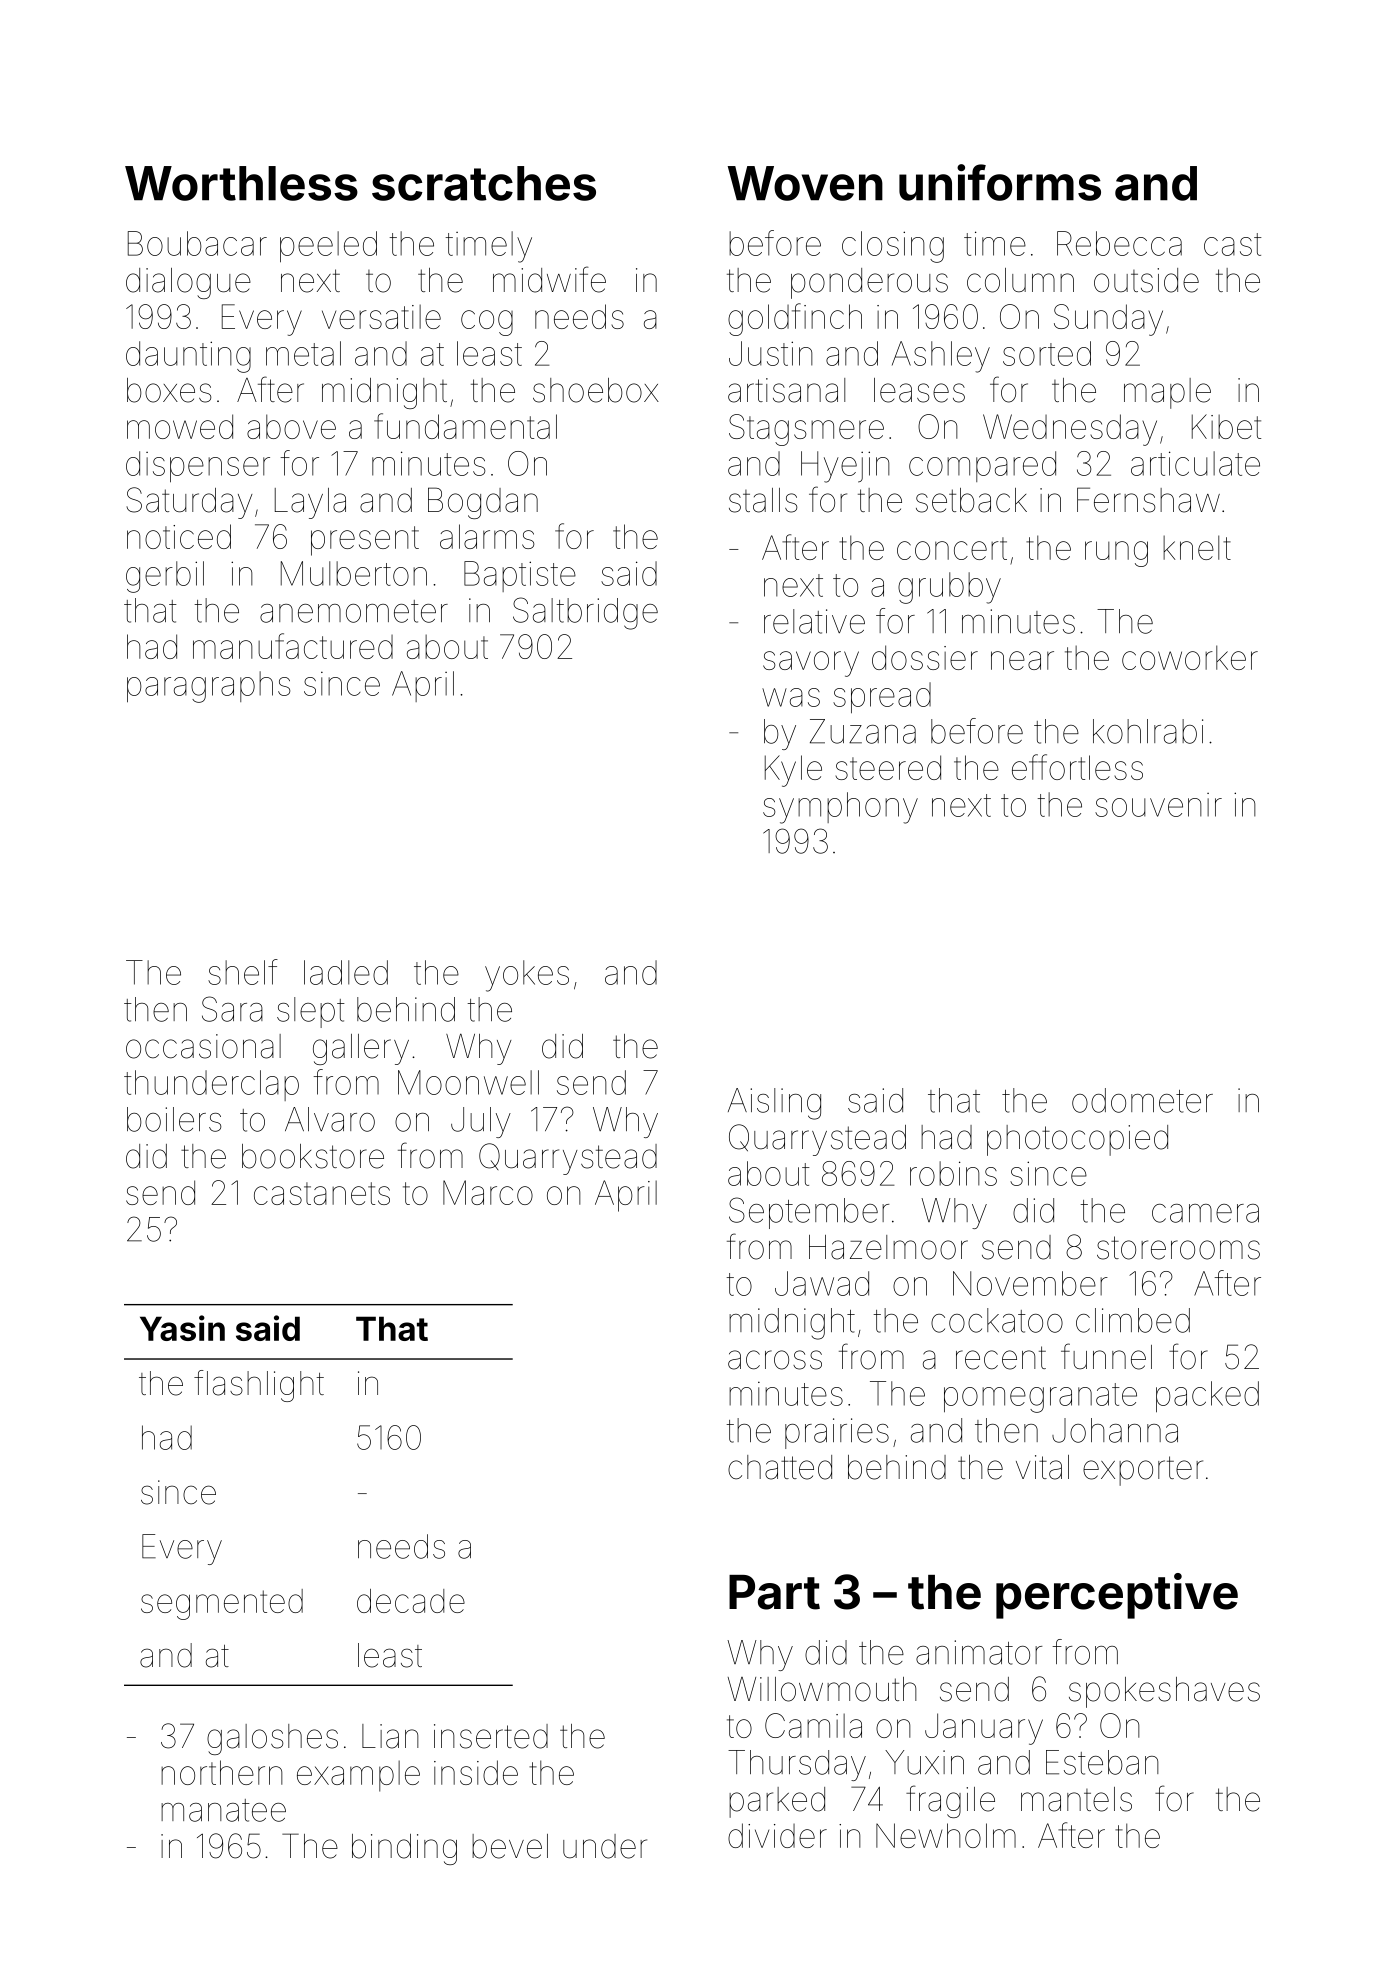  I want to click on Moonwell, so click(468, 1082).
